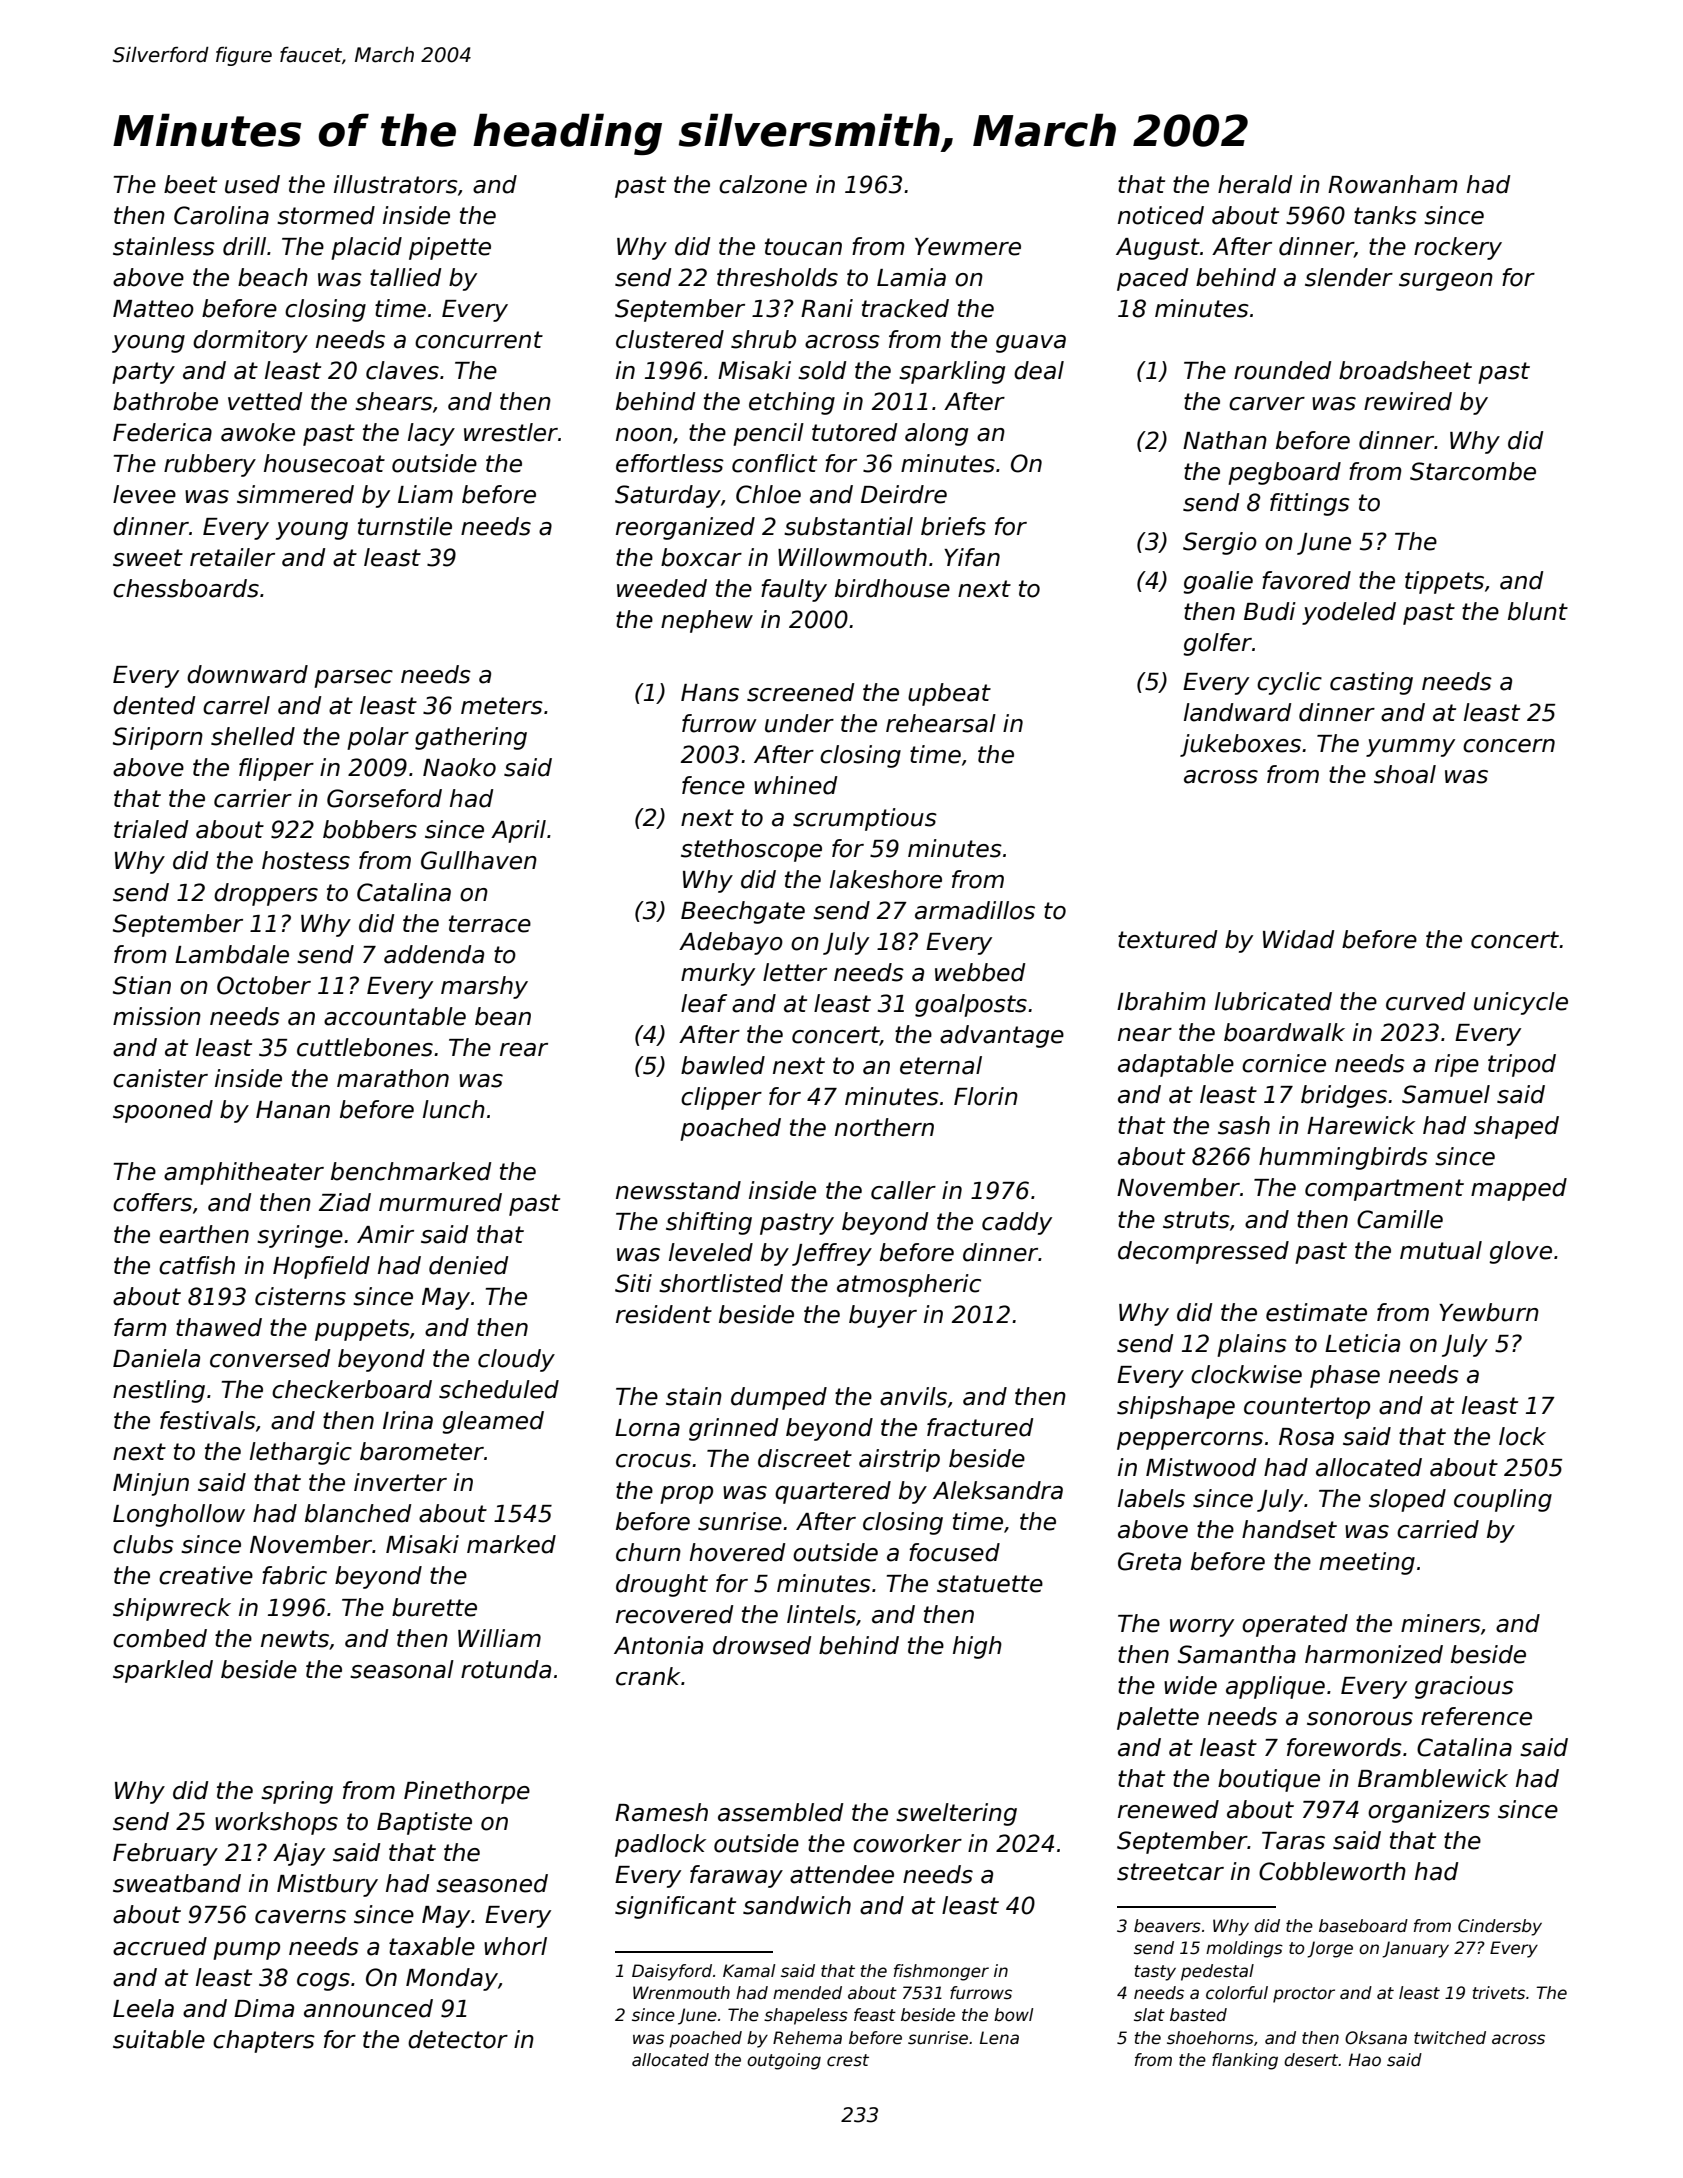  Describe the element at coordinates (1255, 184) in the page. I see `herald` at that location.
